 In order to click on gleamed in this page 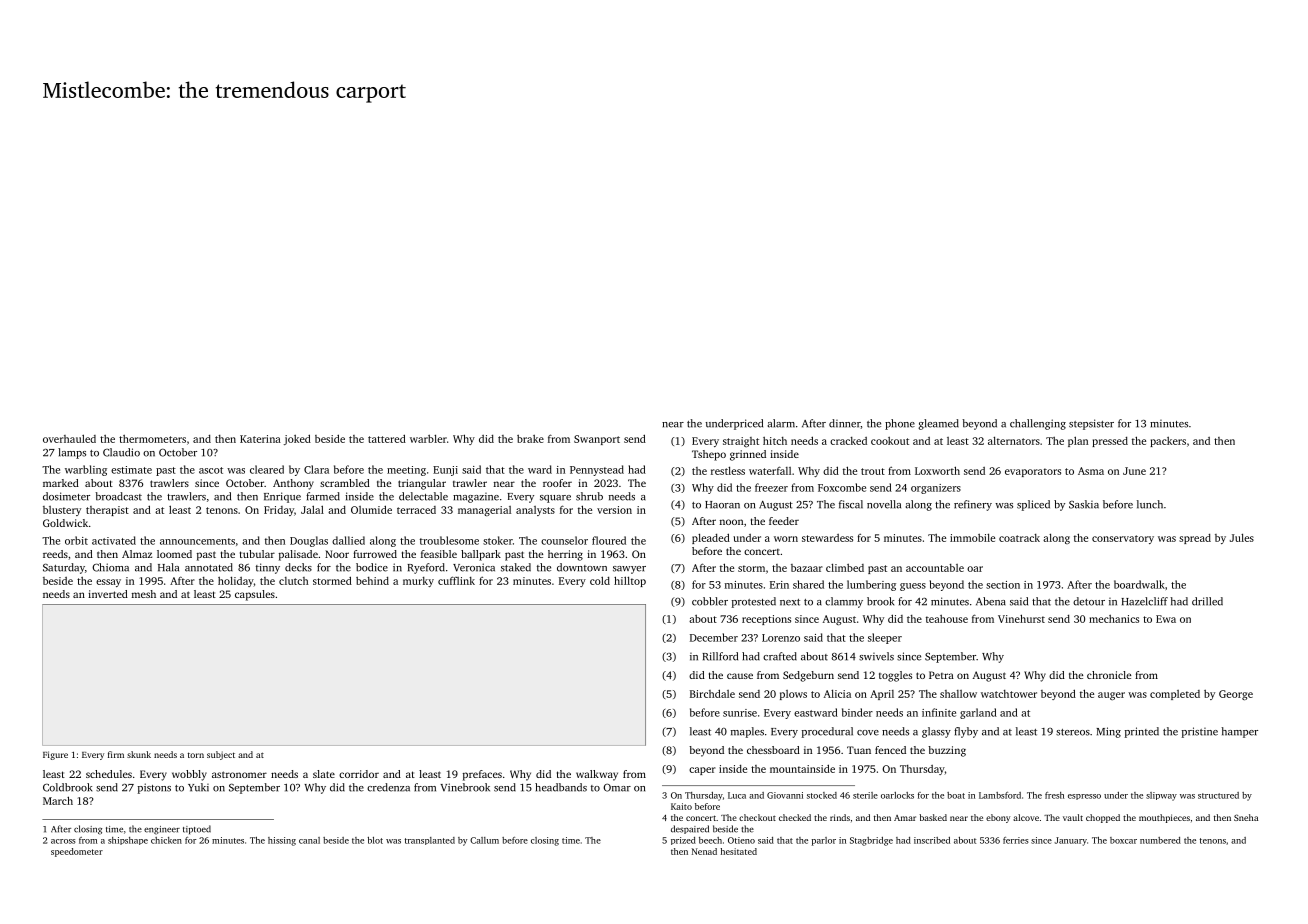, I will do `click(938, 424)`.
